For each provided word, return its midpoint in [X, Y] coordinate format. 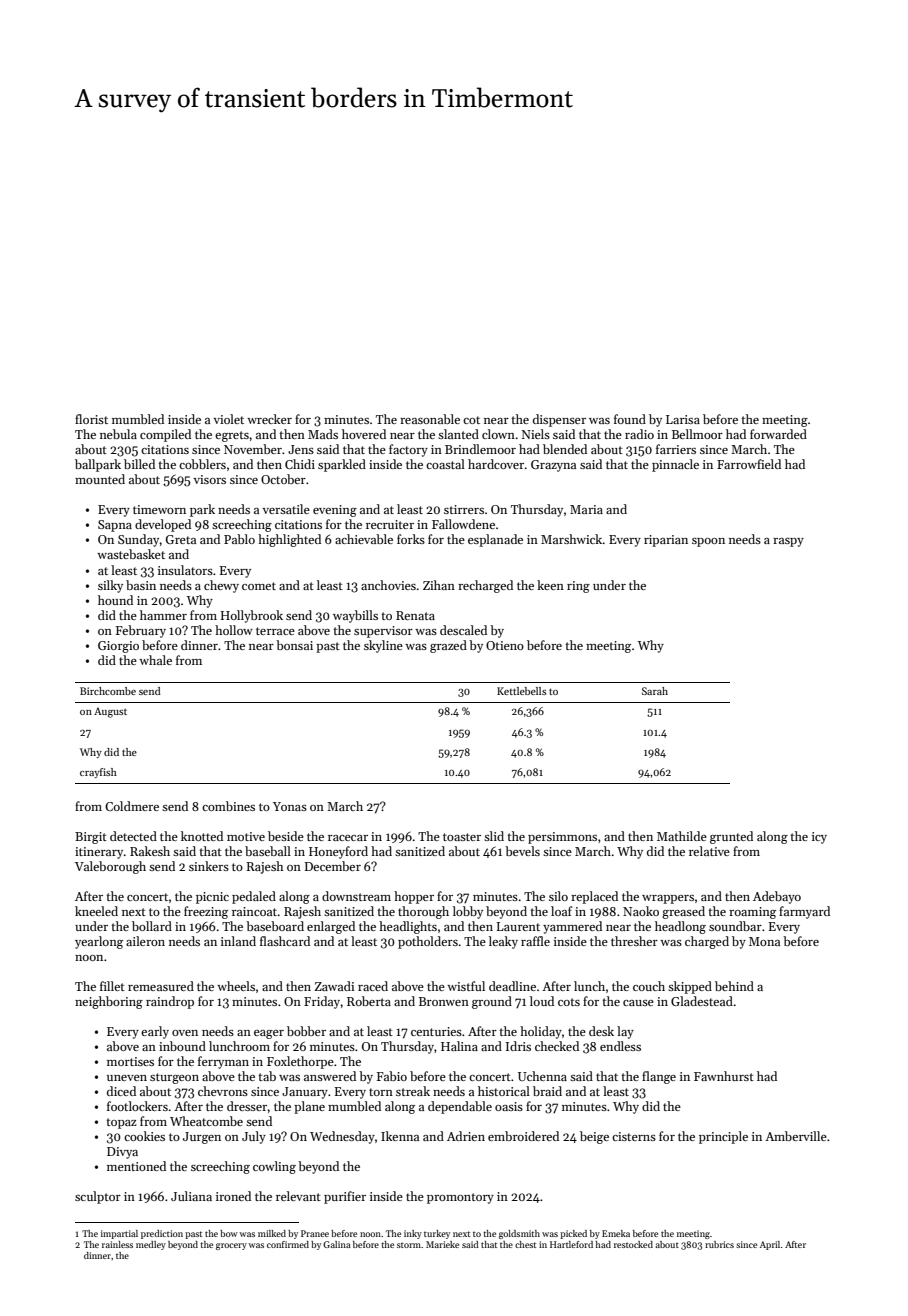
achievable [364, 539]
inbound [182, 1046]
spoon [708, 542]
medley [151, 1245]
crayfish [98, 773]
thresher [634, 941]
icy [819, 838]
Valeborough [110, 867]
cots [569, 1002]
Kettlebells [522, 691]
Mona [764, 941]
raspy [788, 542]
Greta [181, 539]
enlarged [331, 927]
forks [411, 539]
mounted [100, 479]
